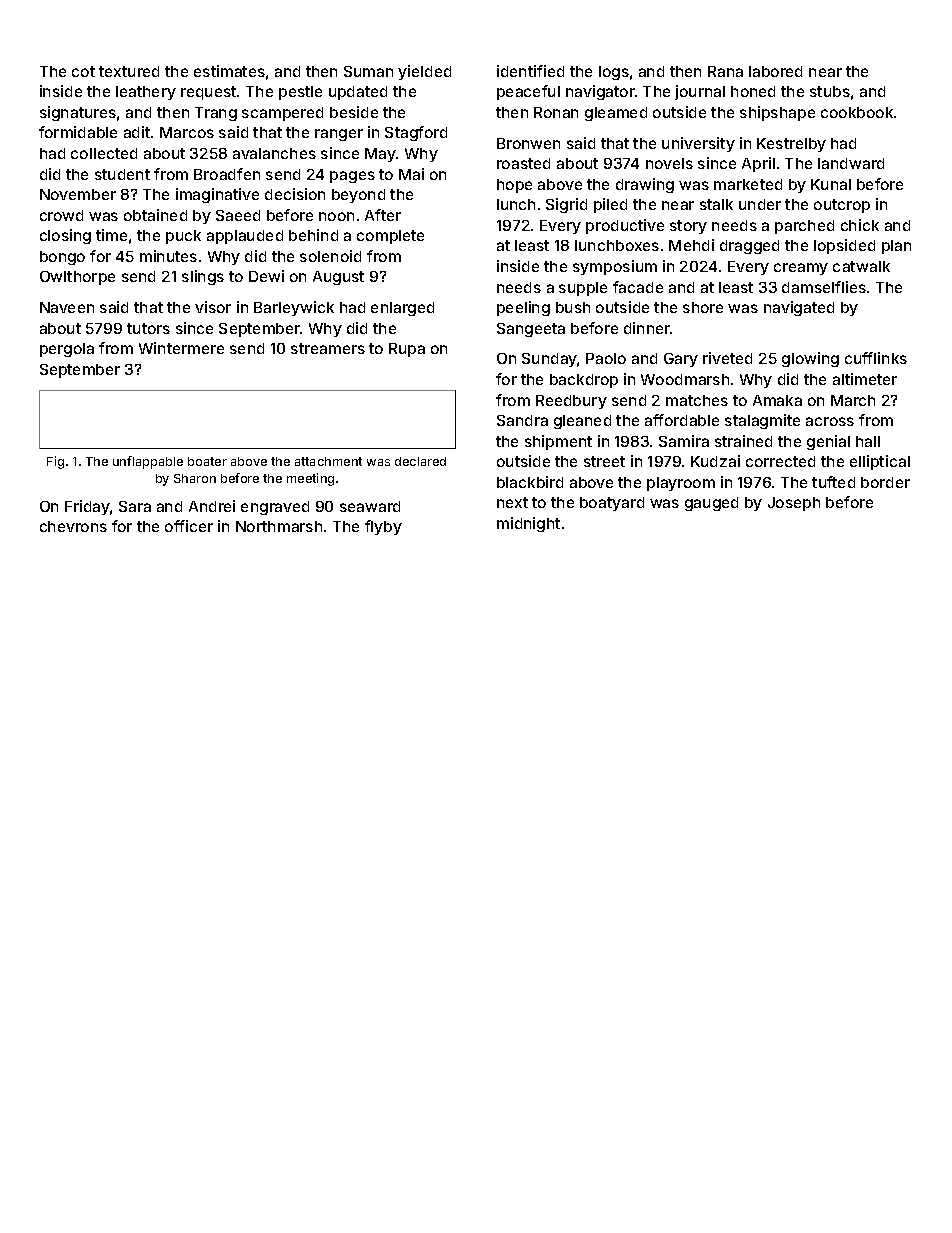  Describe the element at coordinates (336, 216) in the screenshot. I see `noon` at that location.
